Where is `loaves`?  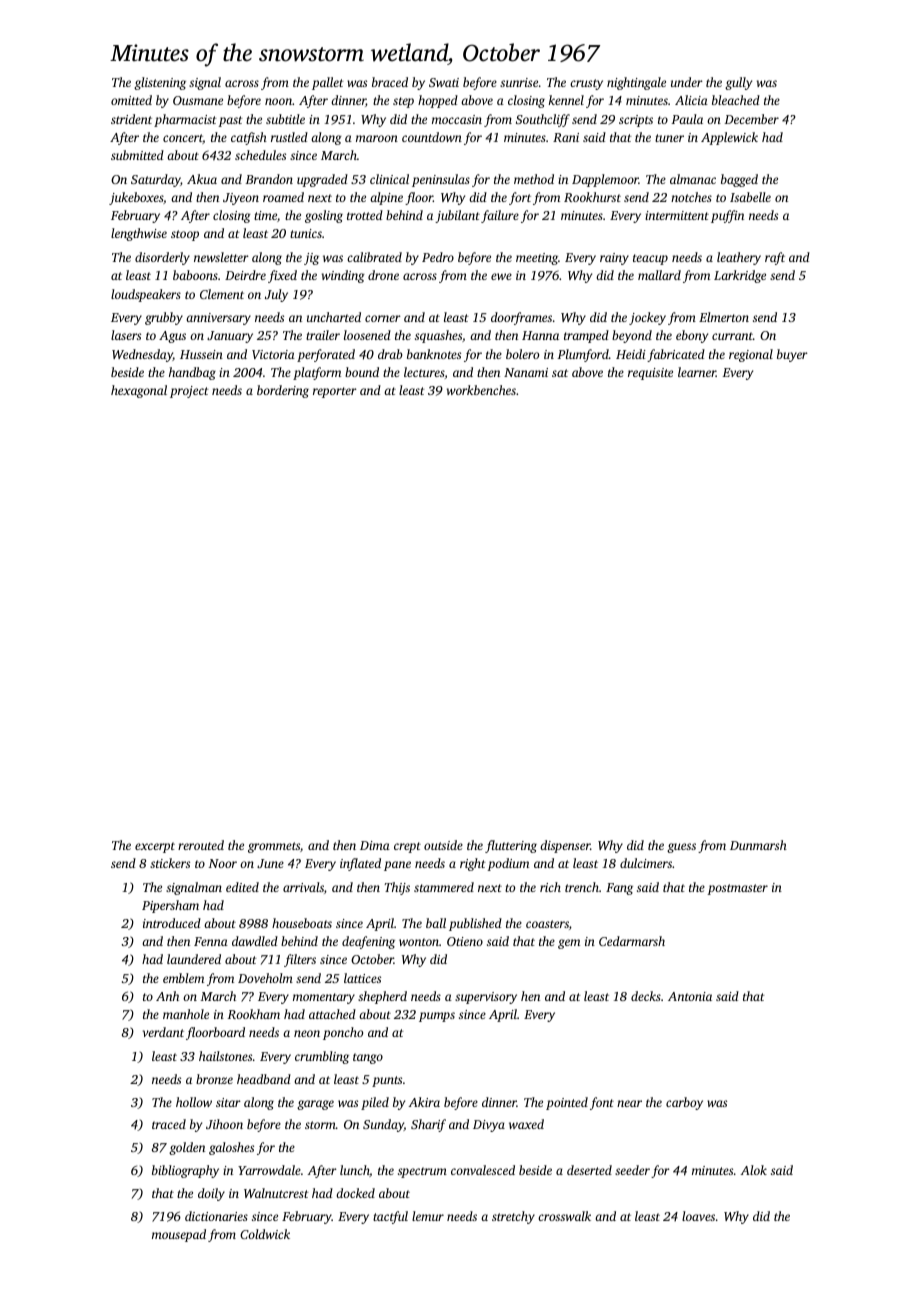 loaves is located at coordinates (698, 1216).
